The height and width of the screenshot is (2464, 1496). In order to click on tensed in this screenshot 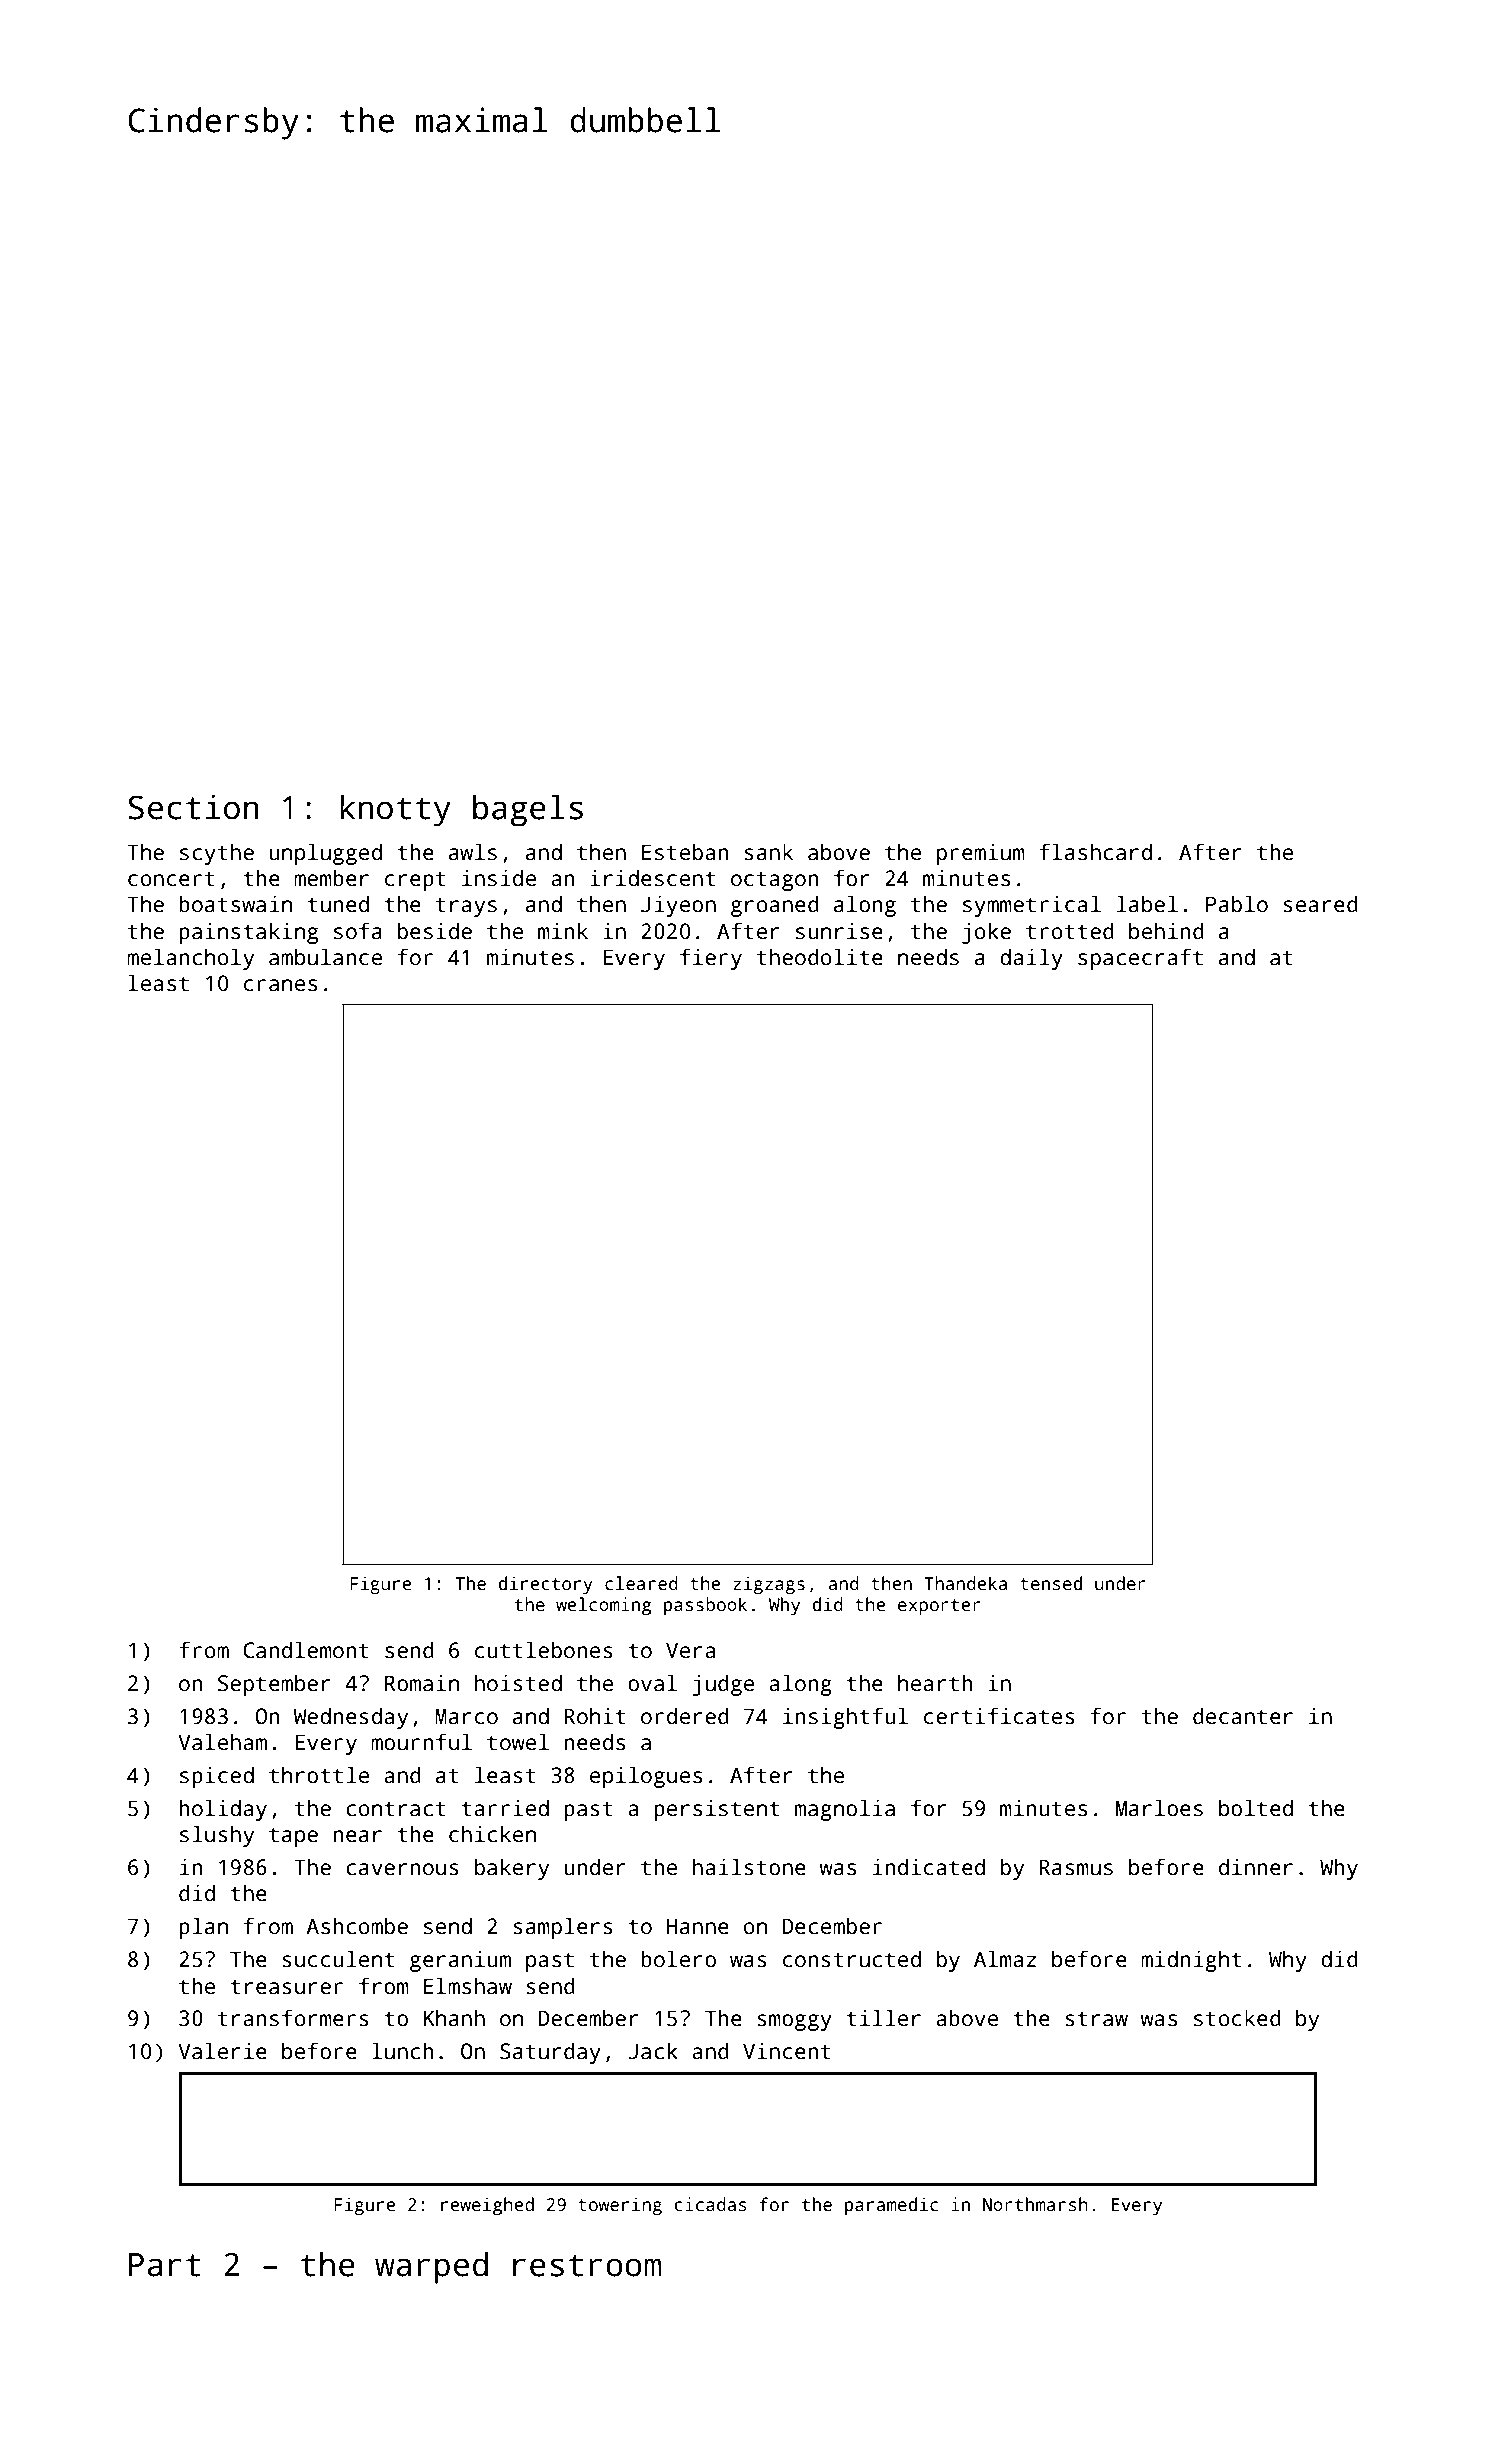, I will do `click(1051, 1583)`.
